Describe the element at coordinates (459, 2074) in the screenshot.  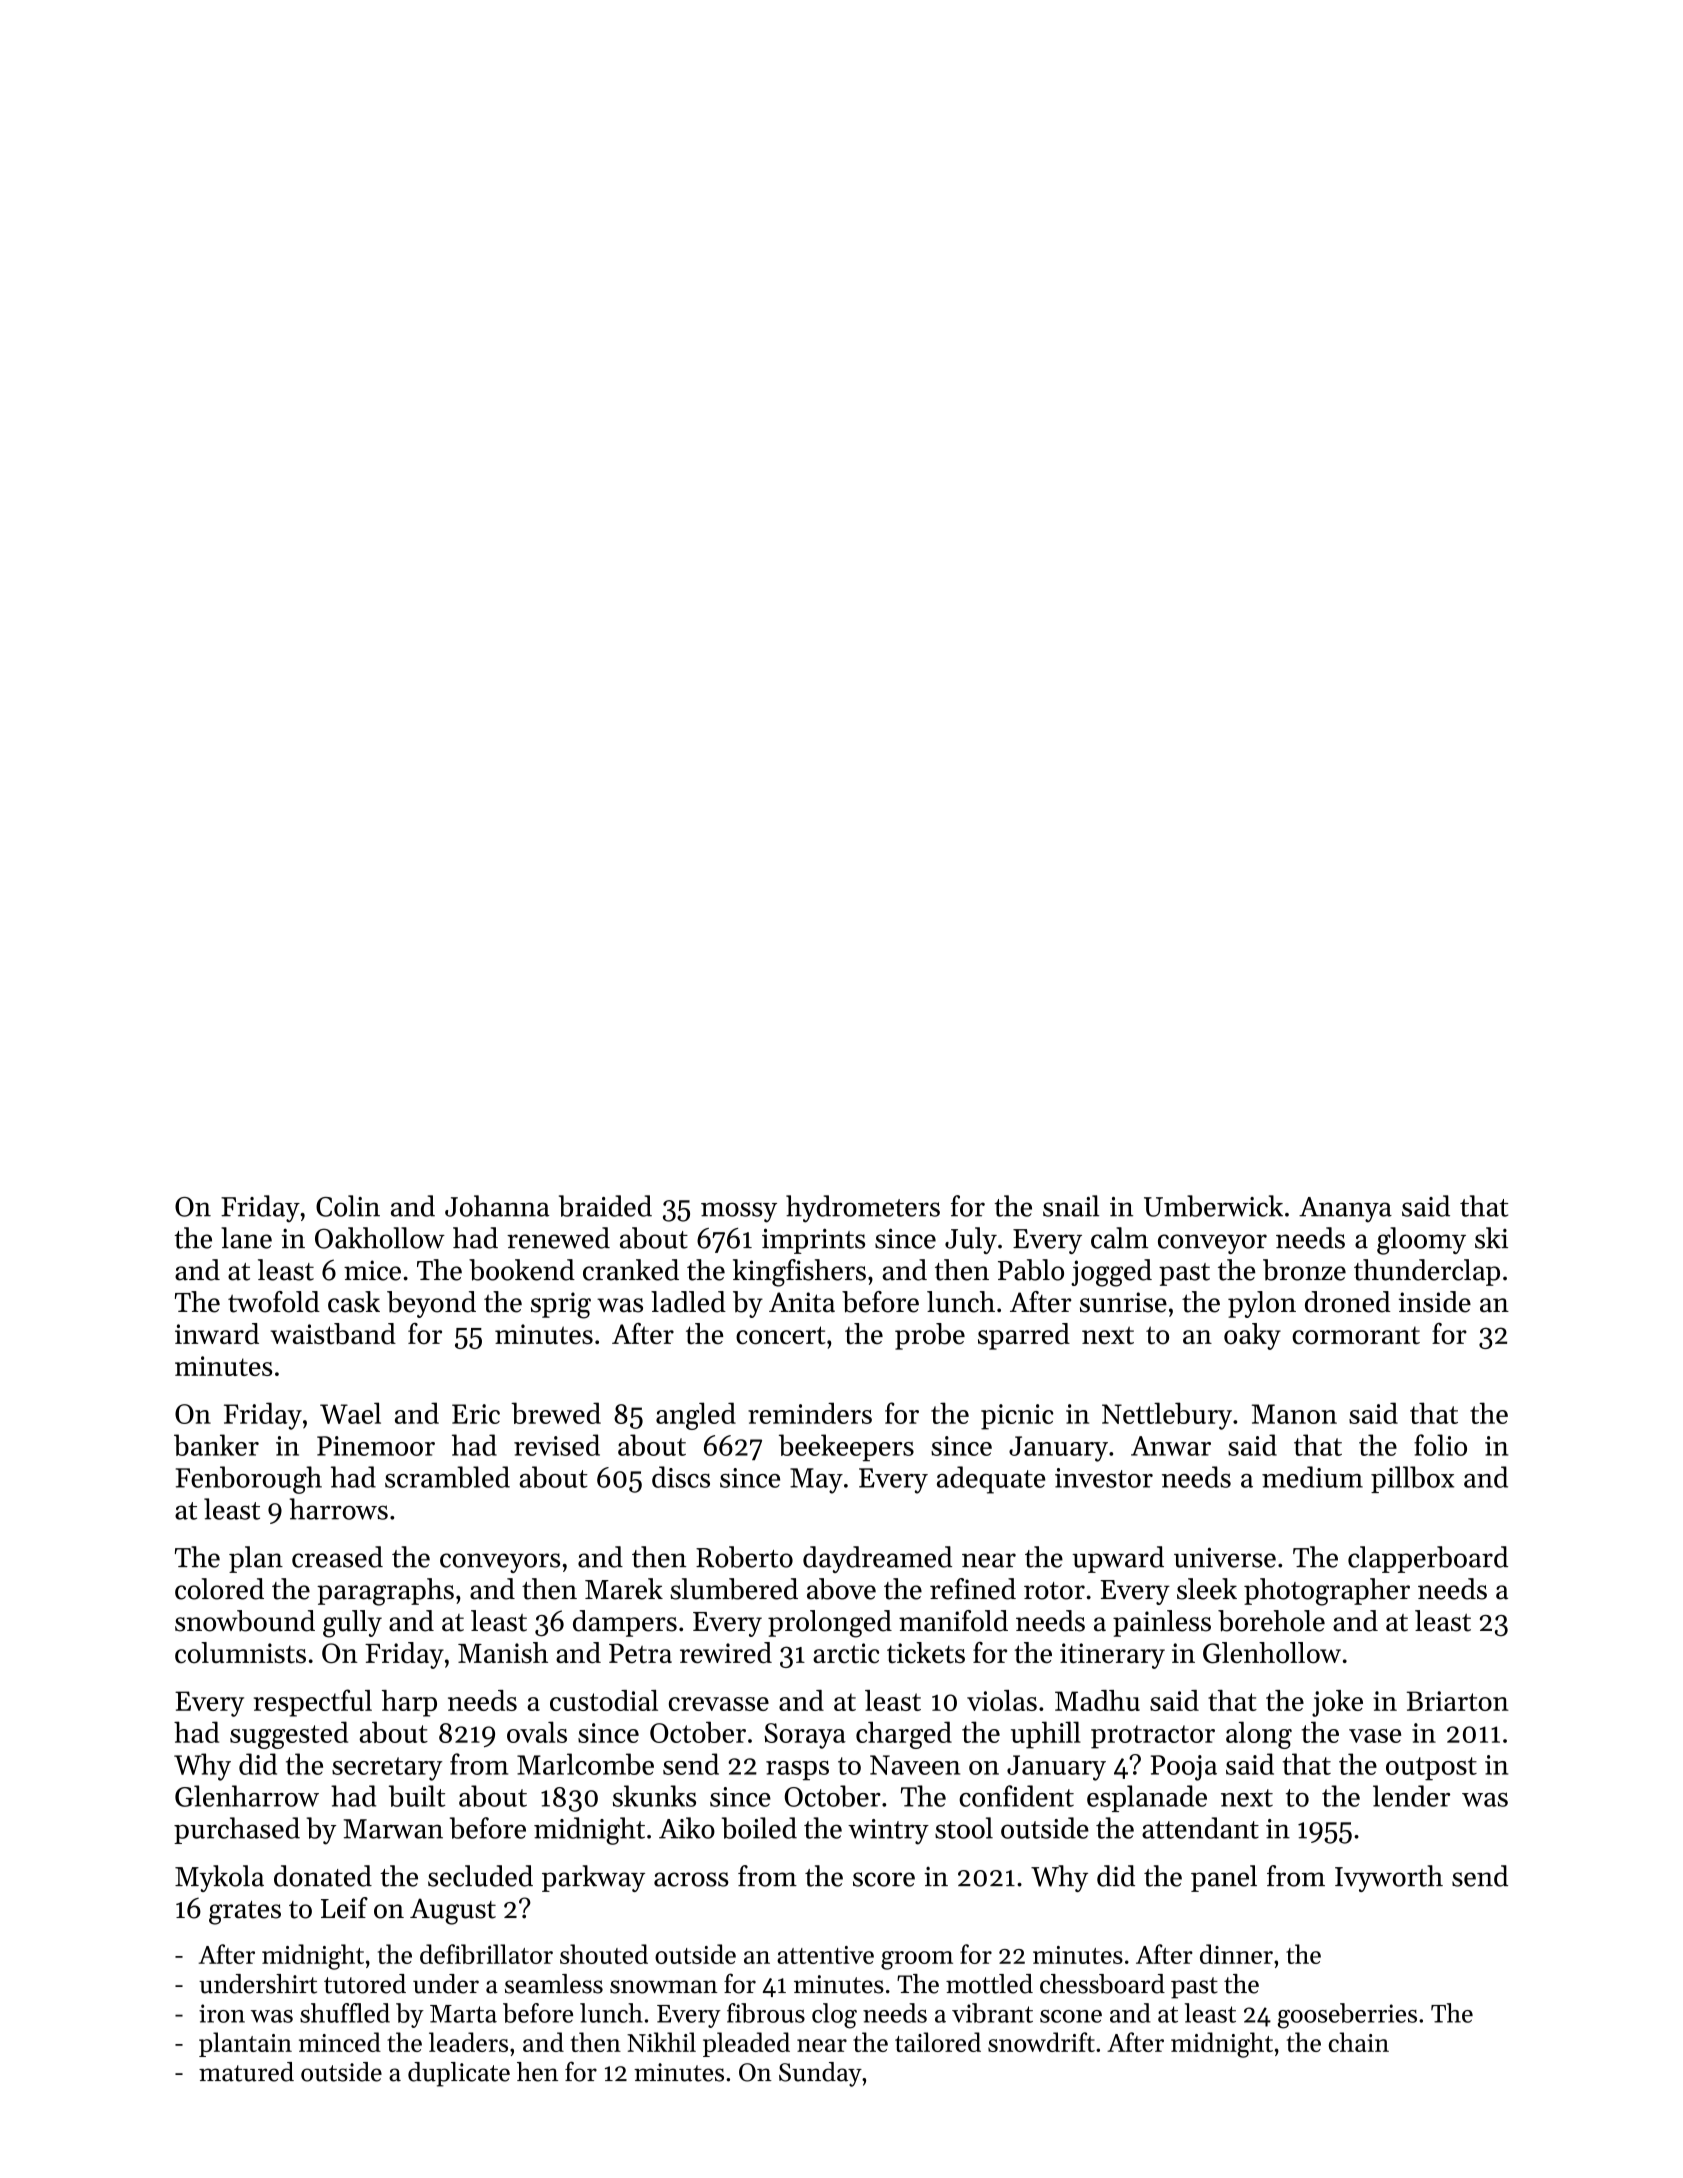
I see `duplicate` at that location.
